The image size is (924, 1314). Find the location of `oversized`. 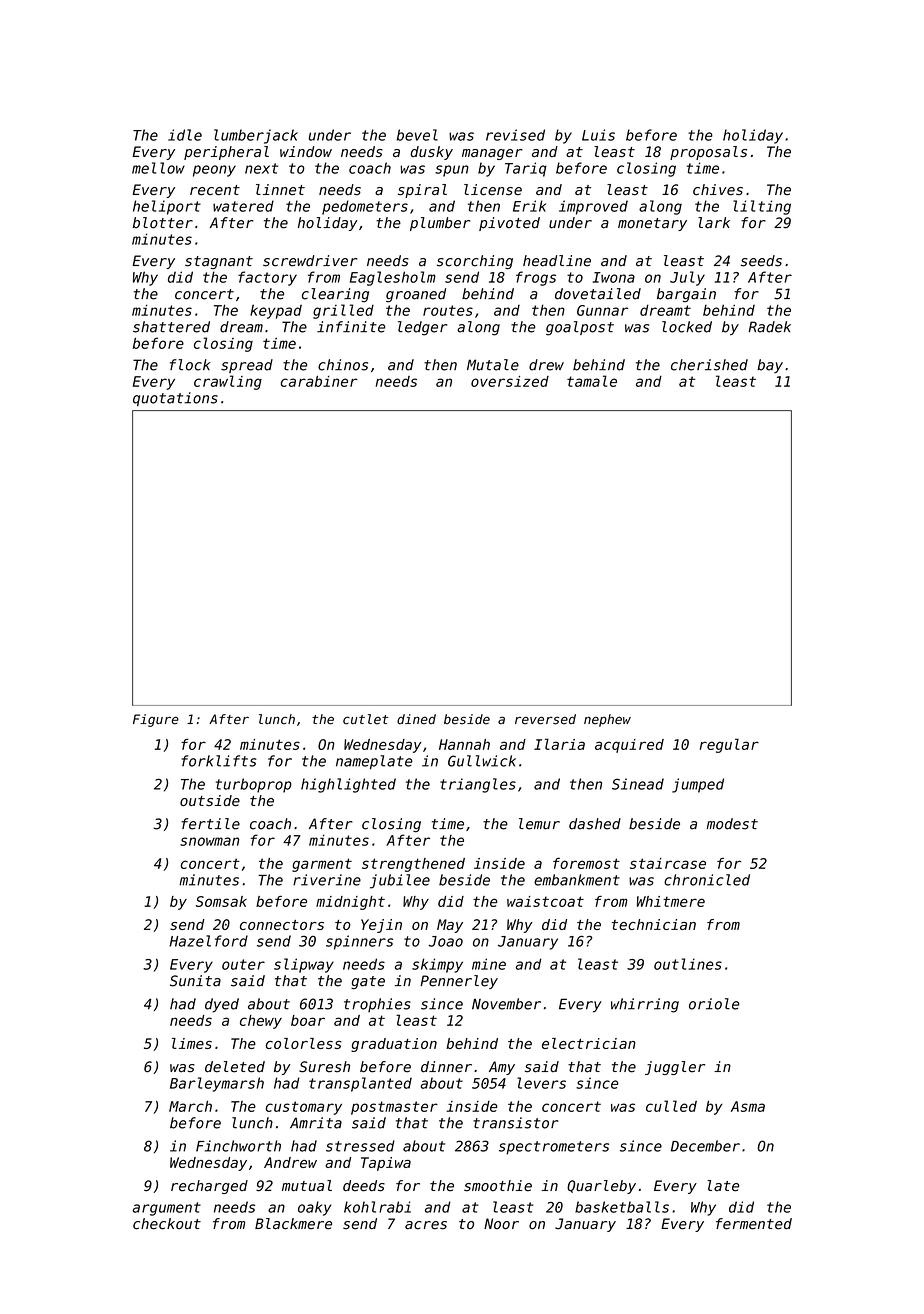

oversized is located at coordinates (510, 381).
